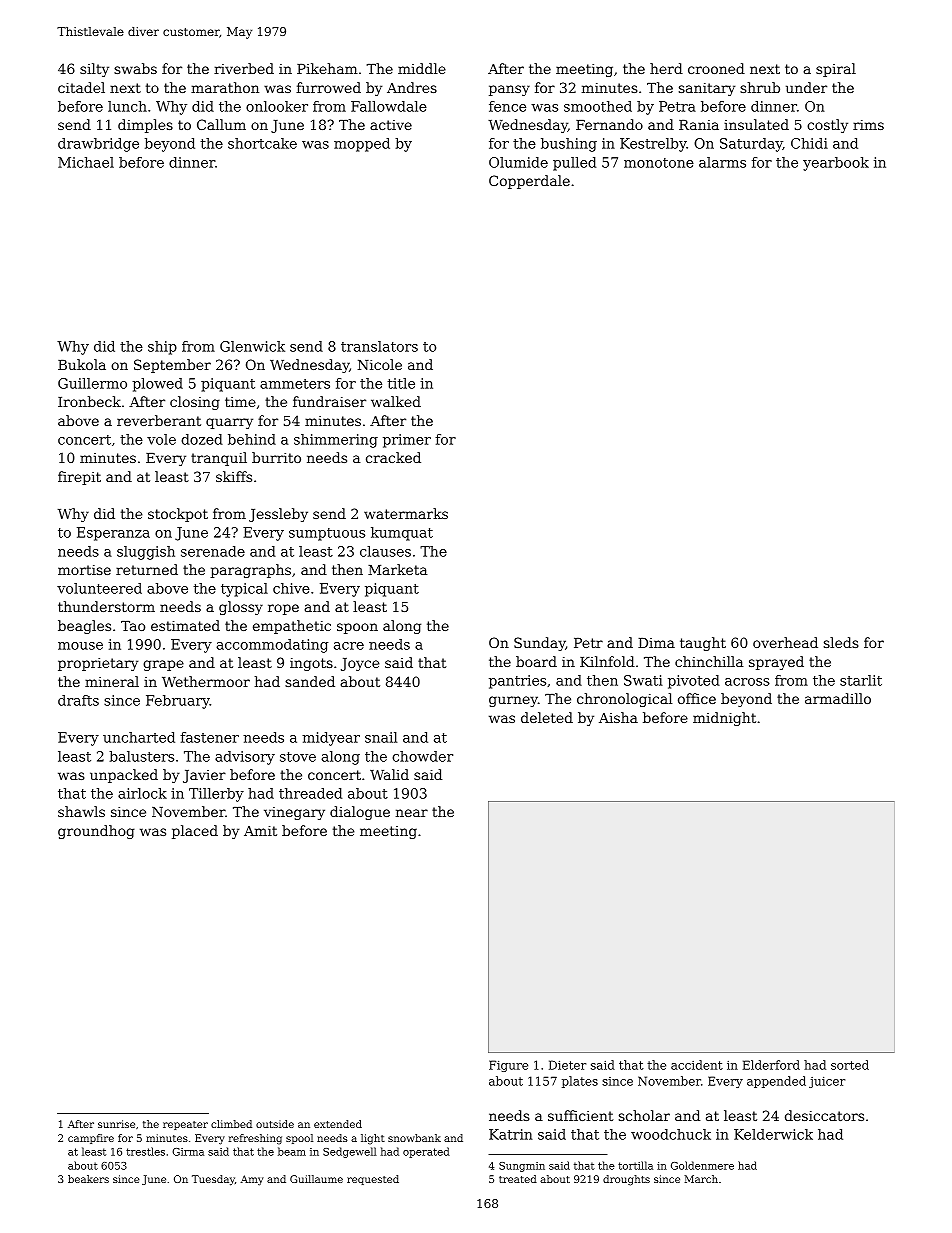 Image resolution: width=952 pixels, height=1233 pixels. I want to click on Dieter, so click(567, 1065).
